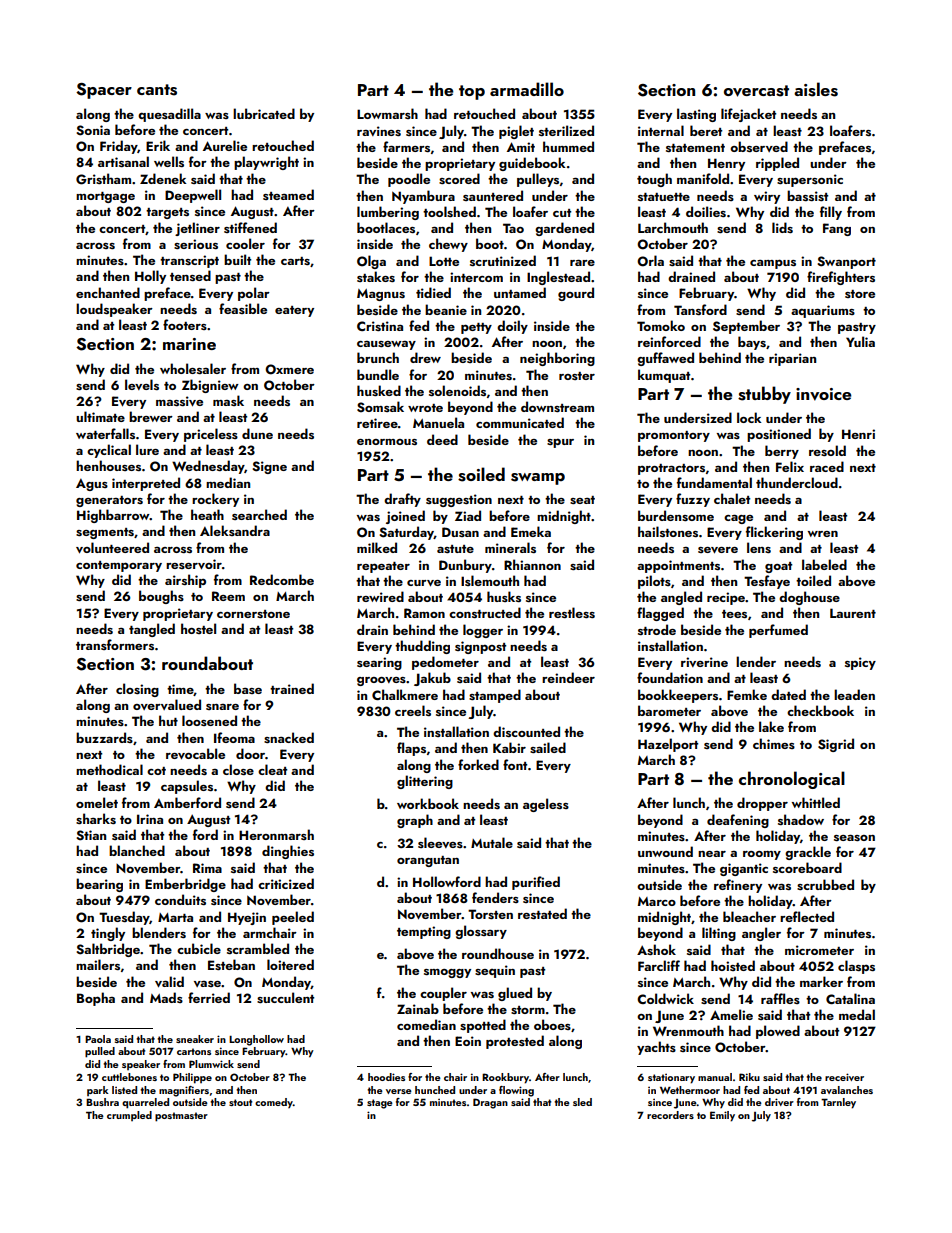  What do you see at coordinates (807, 195) in the screenshot?
I see `bassist` at bounding box center [807, 195].
